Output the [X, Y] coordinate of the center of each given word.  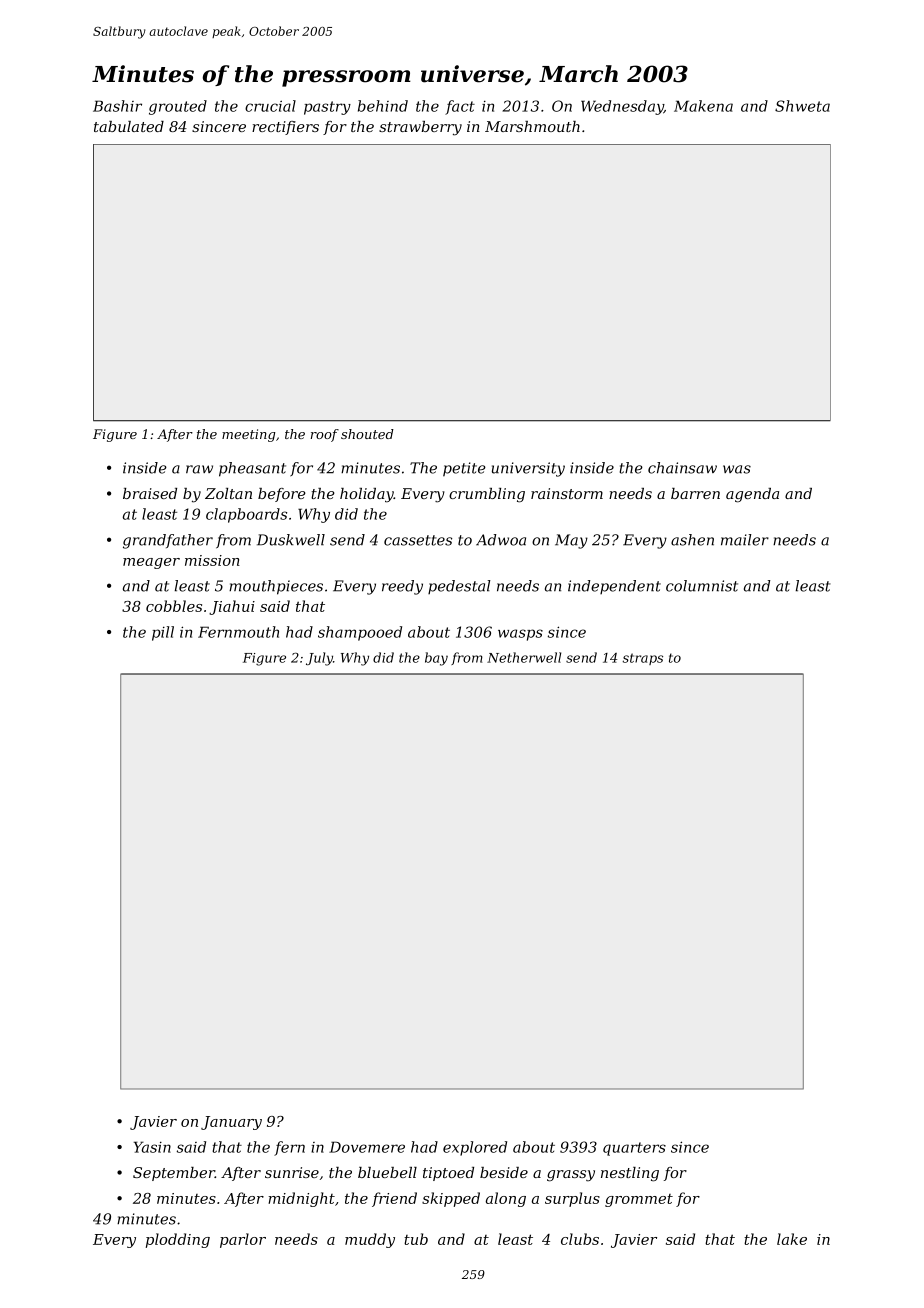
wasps [520, 635]
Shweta [802, 106]
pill [163, 633]
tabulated [129, 126]
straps [643, 659]
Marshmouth [532, 126]
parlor [243, 1240]
